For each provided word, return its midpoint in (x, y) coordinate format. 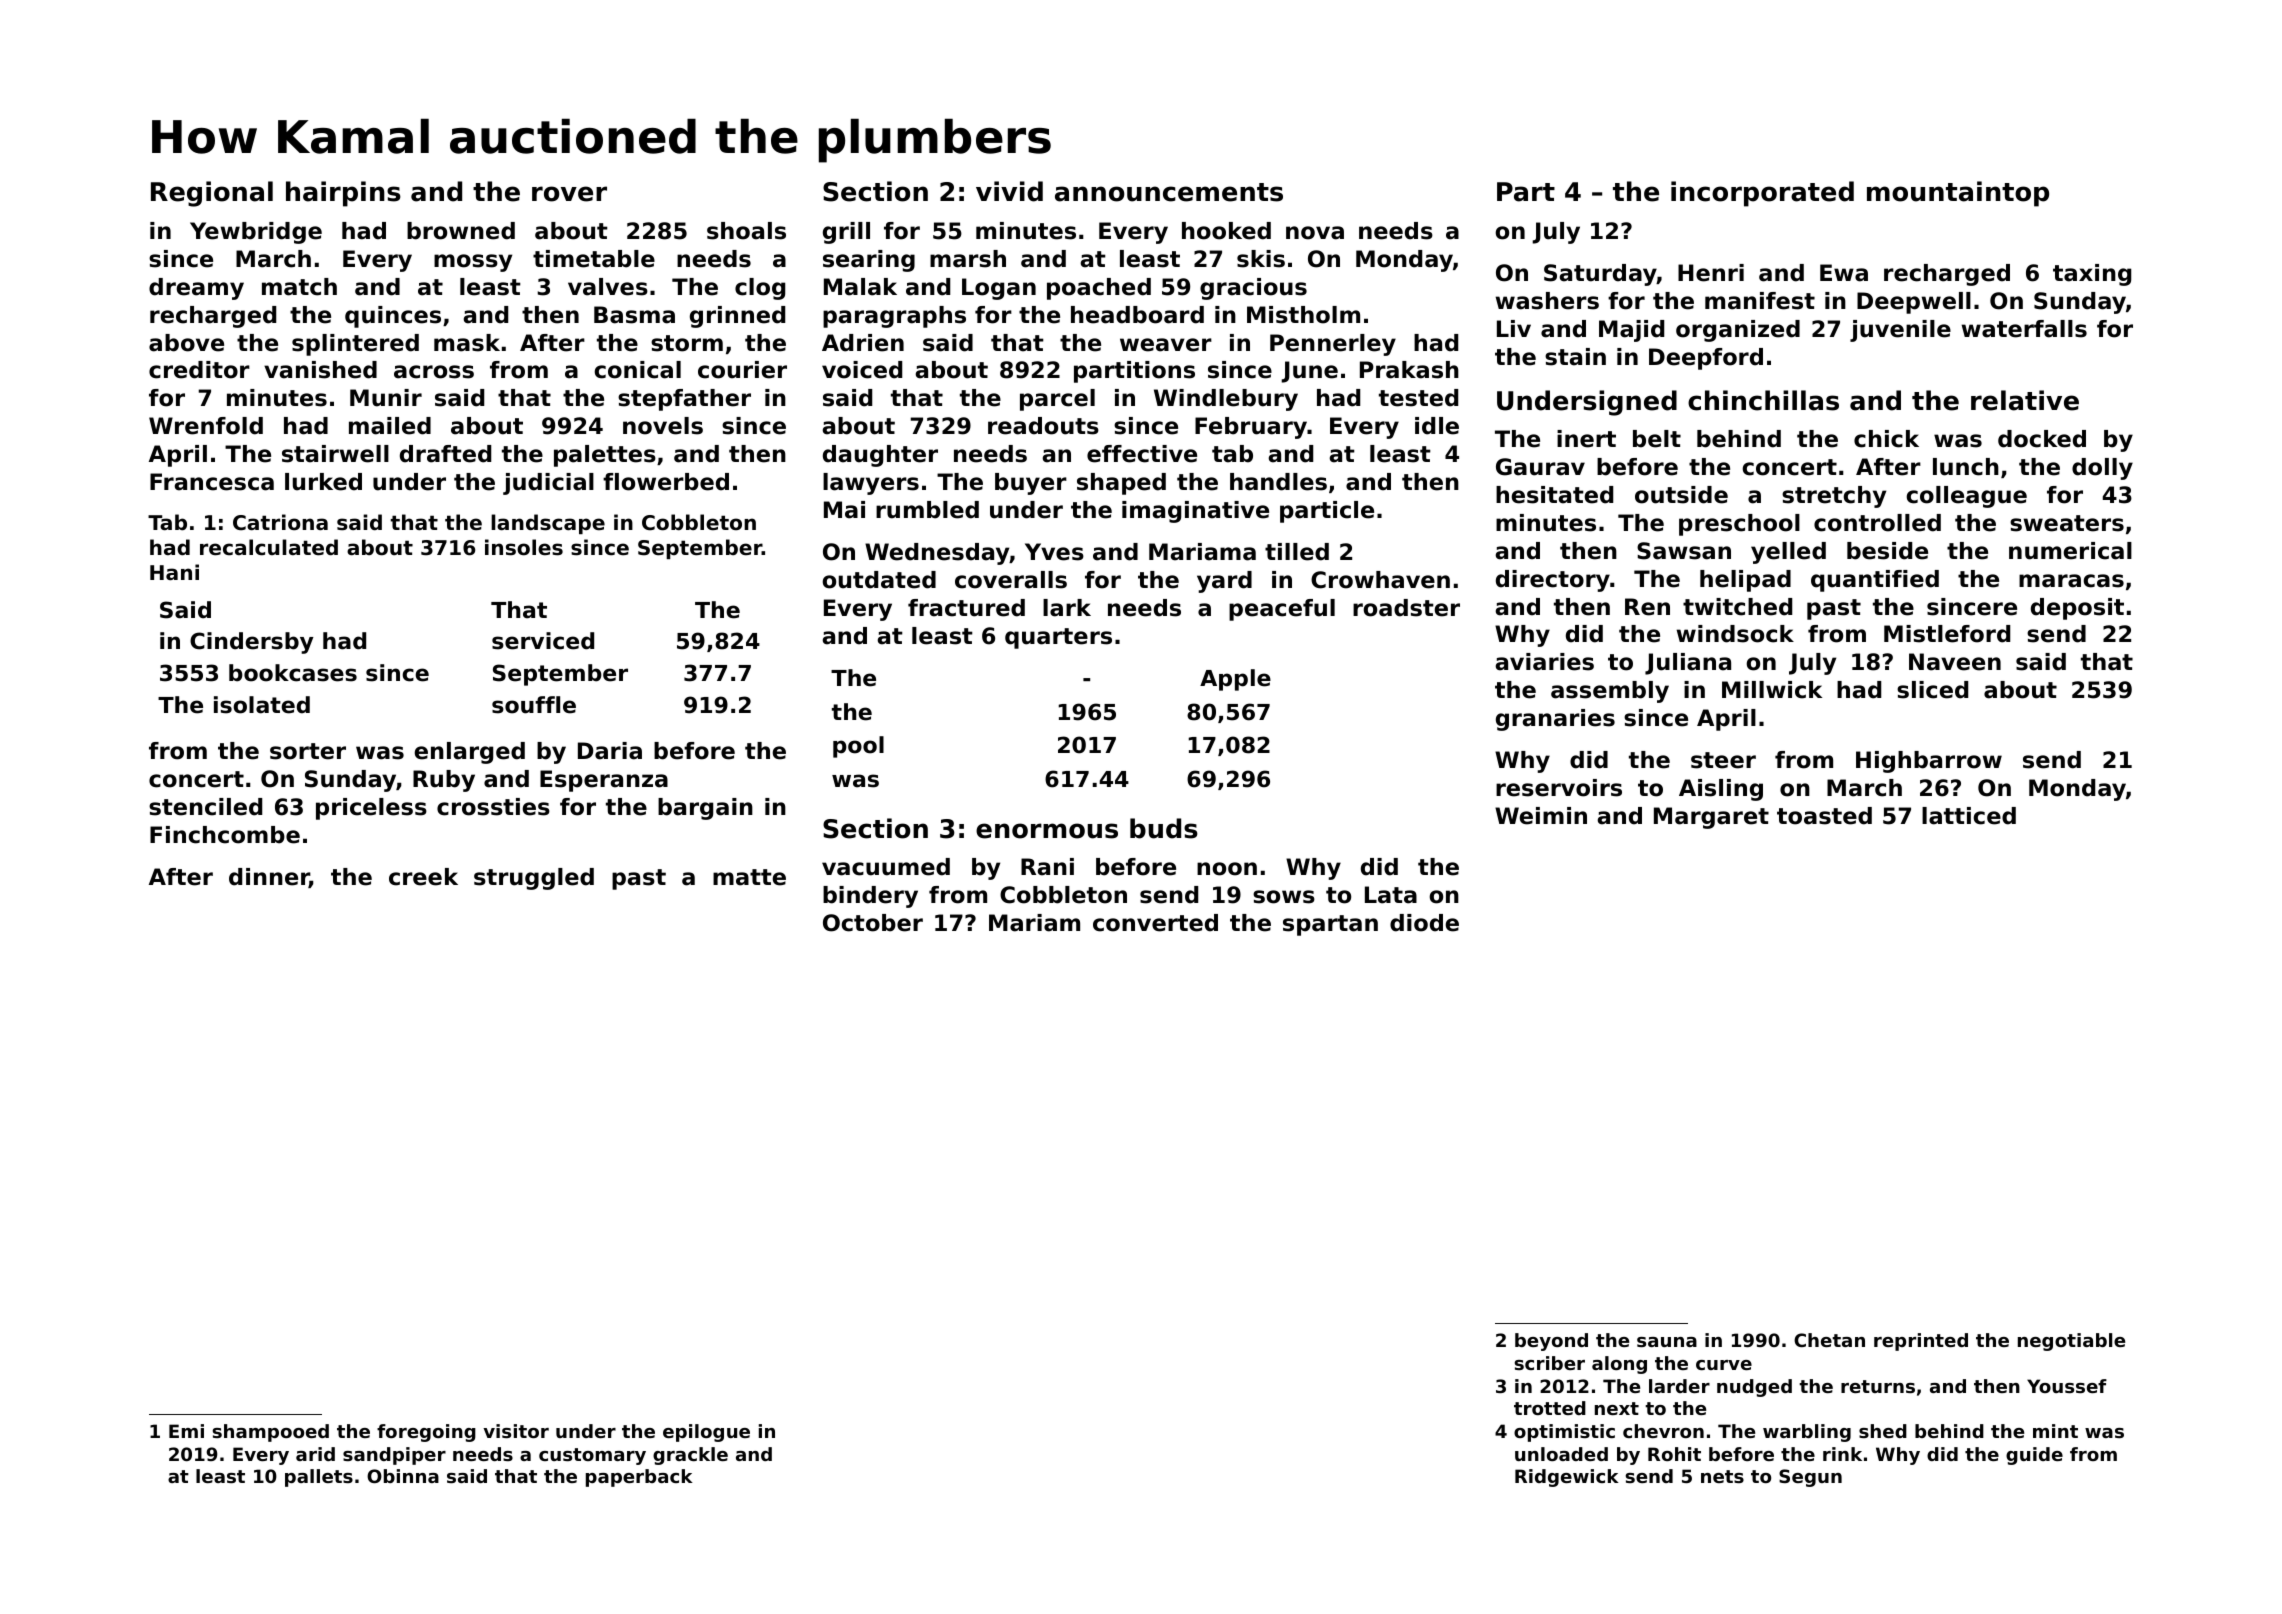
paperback (639, 1478)
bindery (870, 897)
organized (1738, 331)
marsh (968, 259)
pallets (319, 1478)
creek (423, 877)
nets (1722, 1476)
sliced (1932, 690)
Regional (212, 194)
